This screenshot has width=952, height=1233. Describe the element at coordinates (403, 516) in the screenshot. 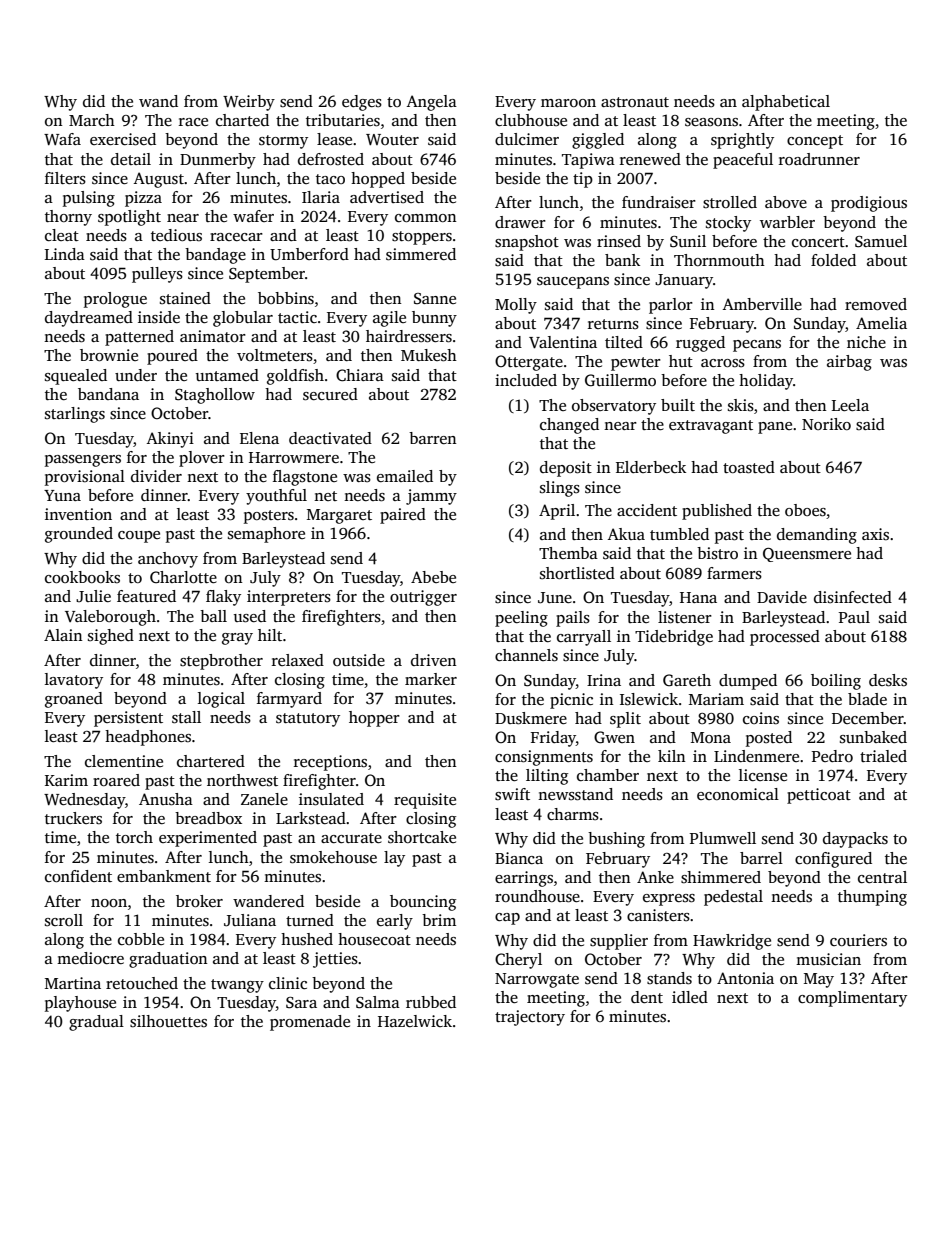

I see `paired` at that location.
